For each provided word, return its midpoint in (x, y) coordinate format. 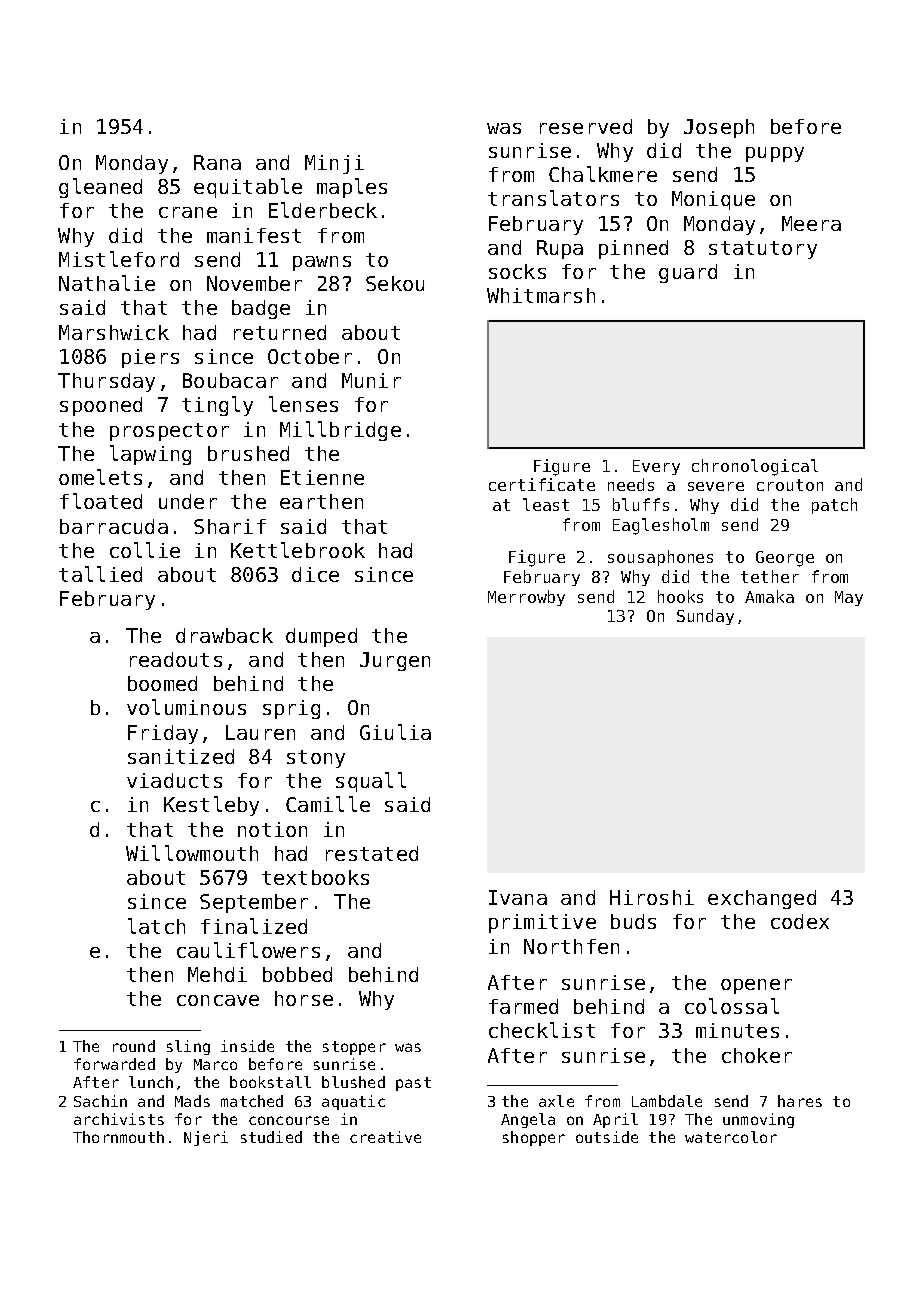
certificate (542, 484)
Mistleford (119, 259)
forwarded (114, 1064)
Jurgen (395, 661)
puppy (775, 154)
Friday (163, 734)
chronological (755, 467)
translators (553, 198)
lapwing (150, 455)
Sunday (705, 617)
